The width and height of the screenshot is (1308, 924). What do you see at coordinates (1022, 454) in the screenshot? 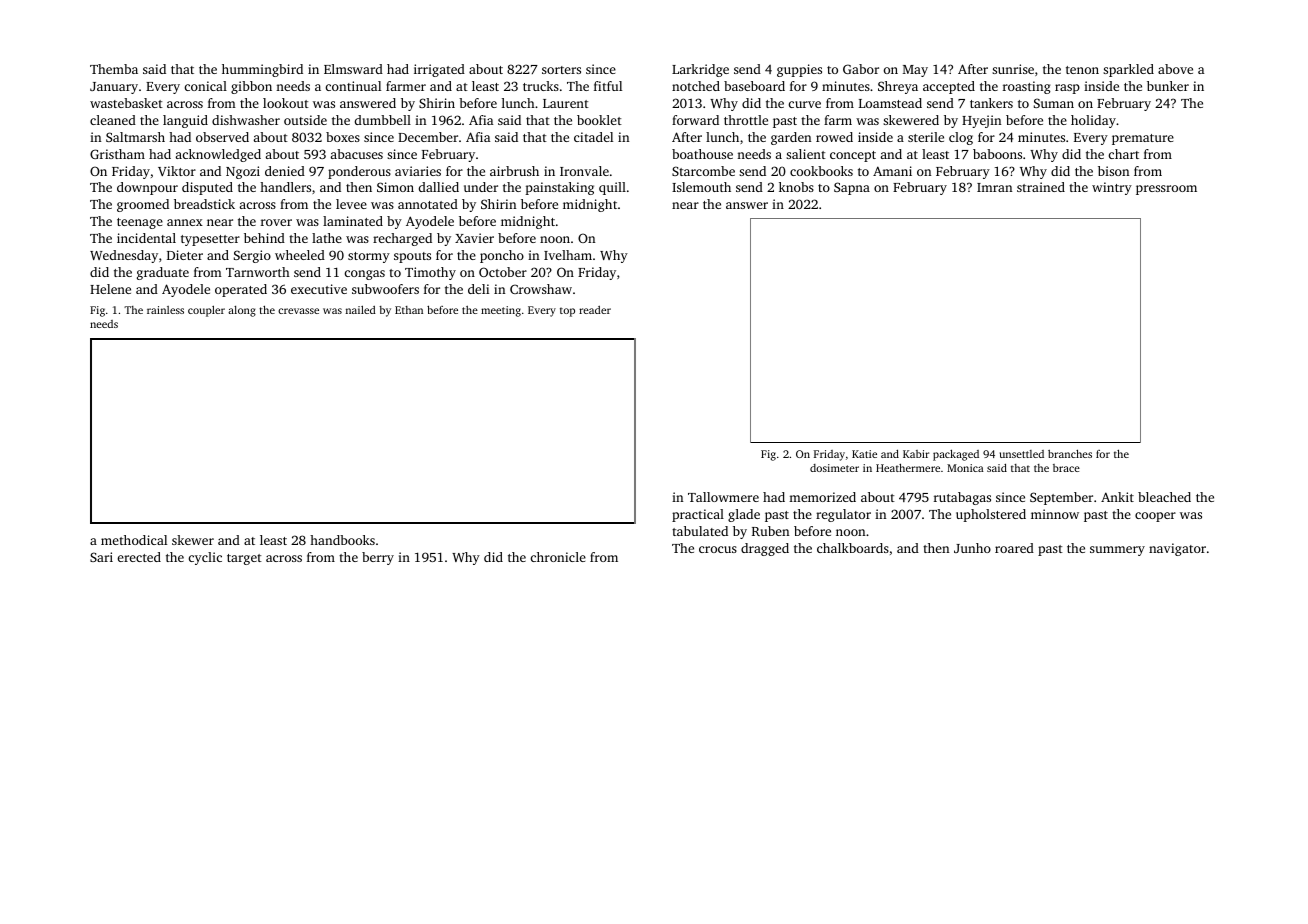
I see `unsettled` at bounding box center [1022, 454].
